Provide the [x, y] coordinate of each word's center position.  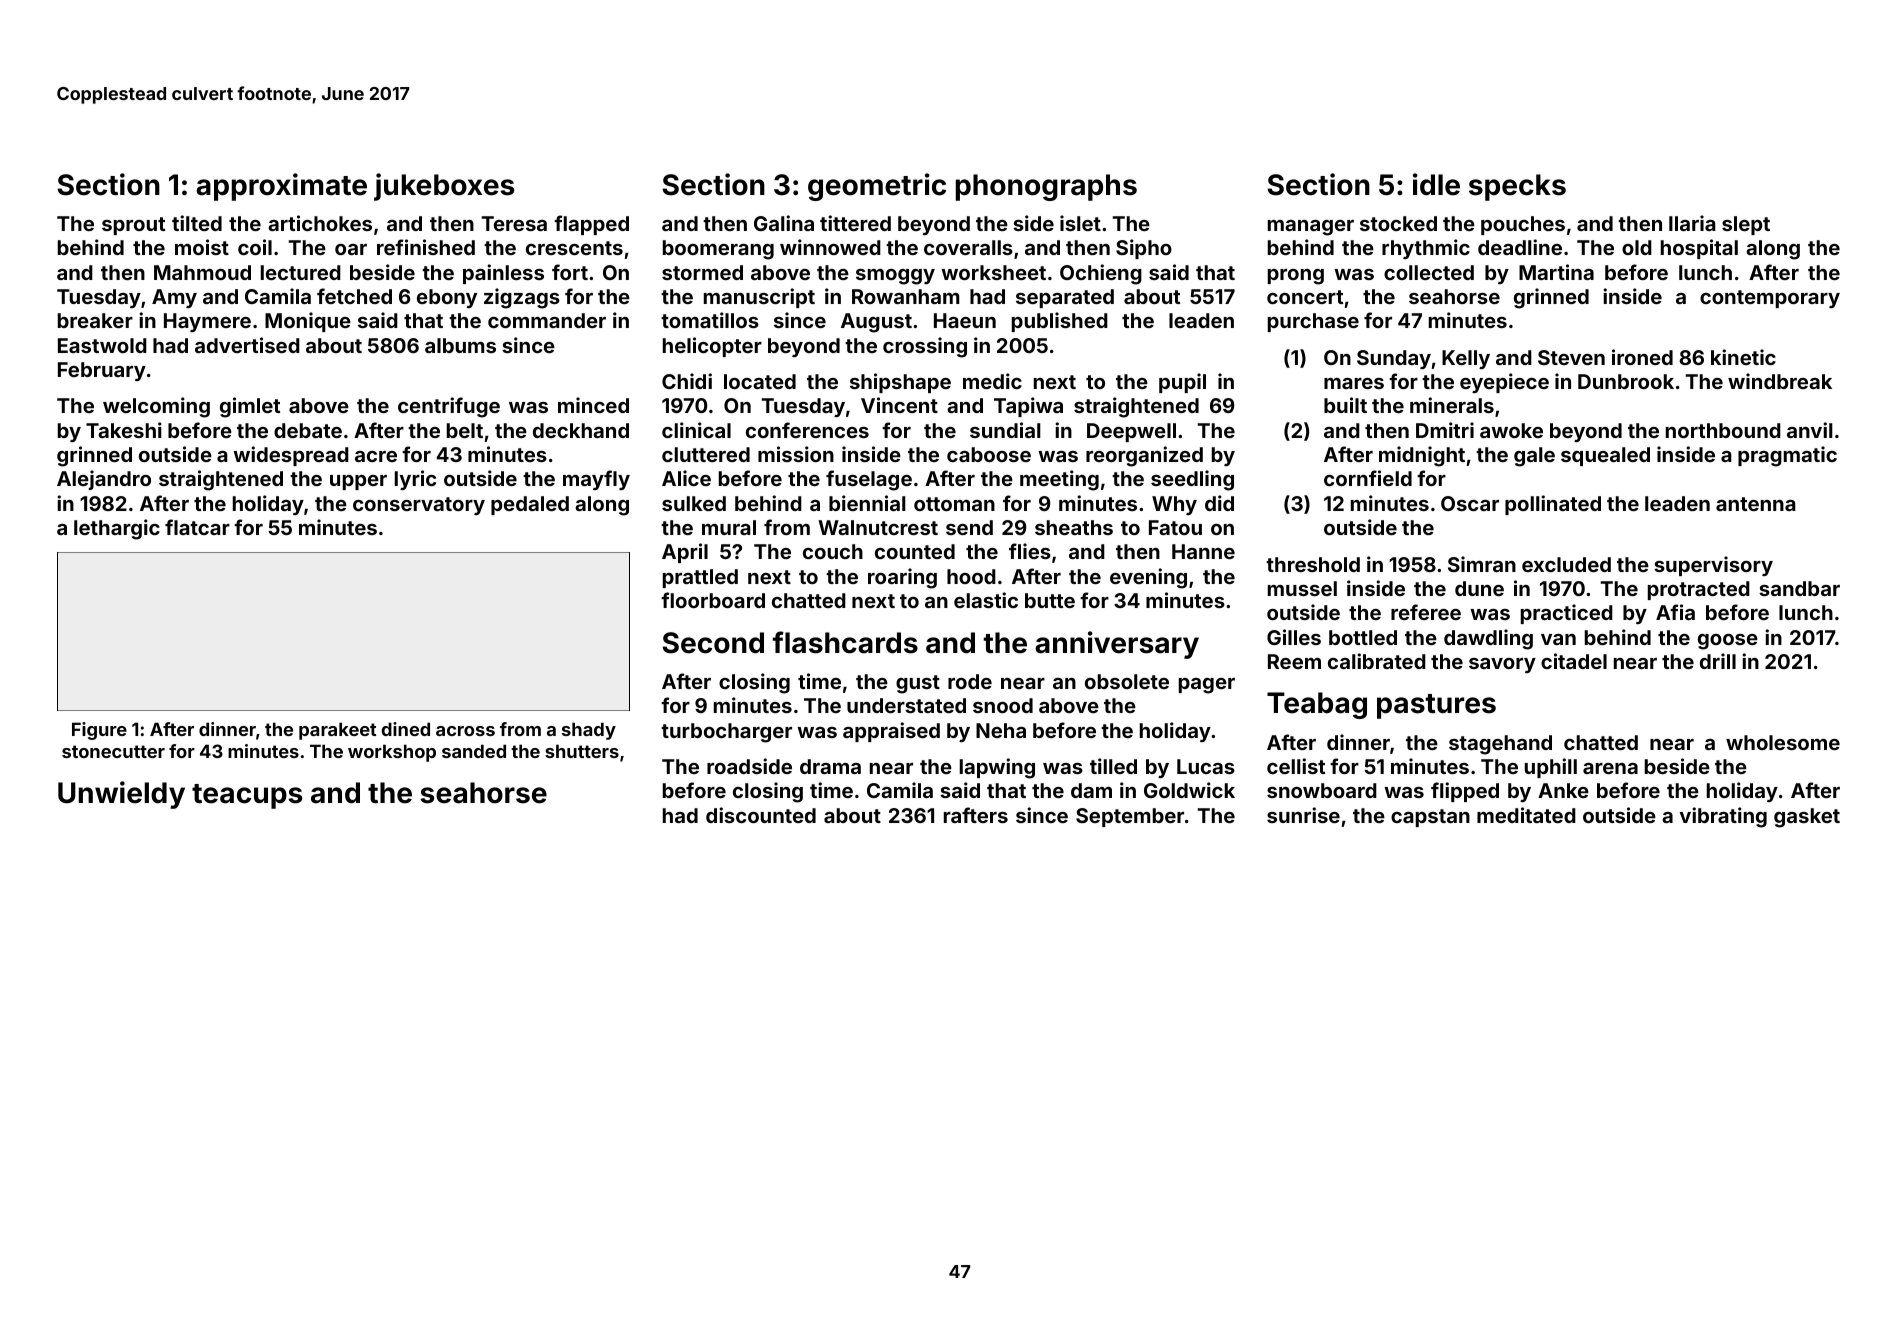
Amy [174, 298]
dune [1479, 588]
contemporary [1770, 299]
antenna [1756, 504]
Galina [784, 223]
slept [1746, 225]
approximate [281, 187]
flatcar [197, 527]
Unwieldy [121, 795]
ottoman [954, 504]
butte [1050, 600]
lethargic [117, 529]
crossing [925, 347]
